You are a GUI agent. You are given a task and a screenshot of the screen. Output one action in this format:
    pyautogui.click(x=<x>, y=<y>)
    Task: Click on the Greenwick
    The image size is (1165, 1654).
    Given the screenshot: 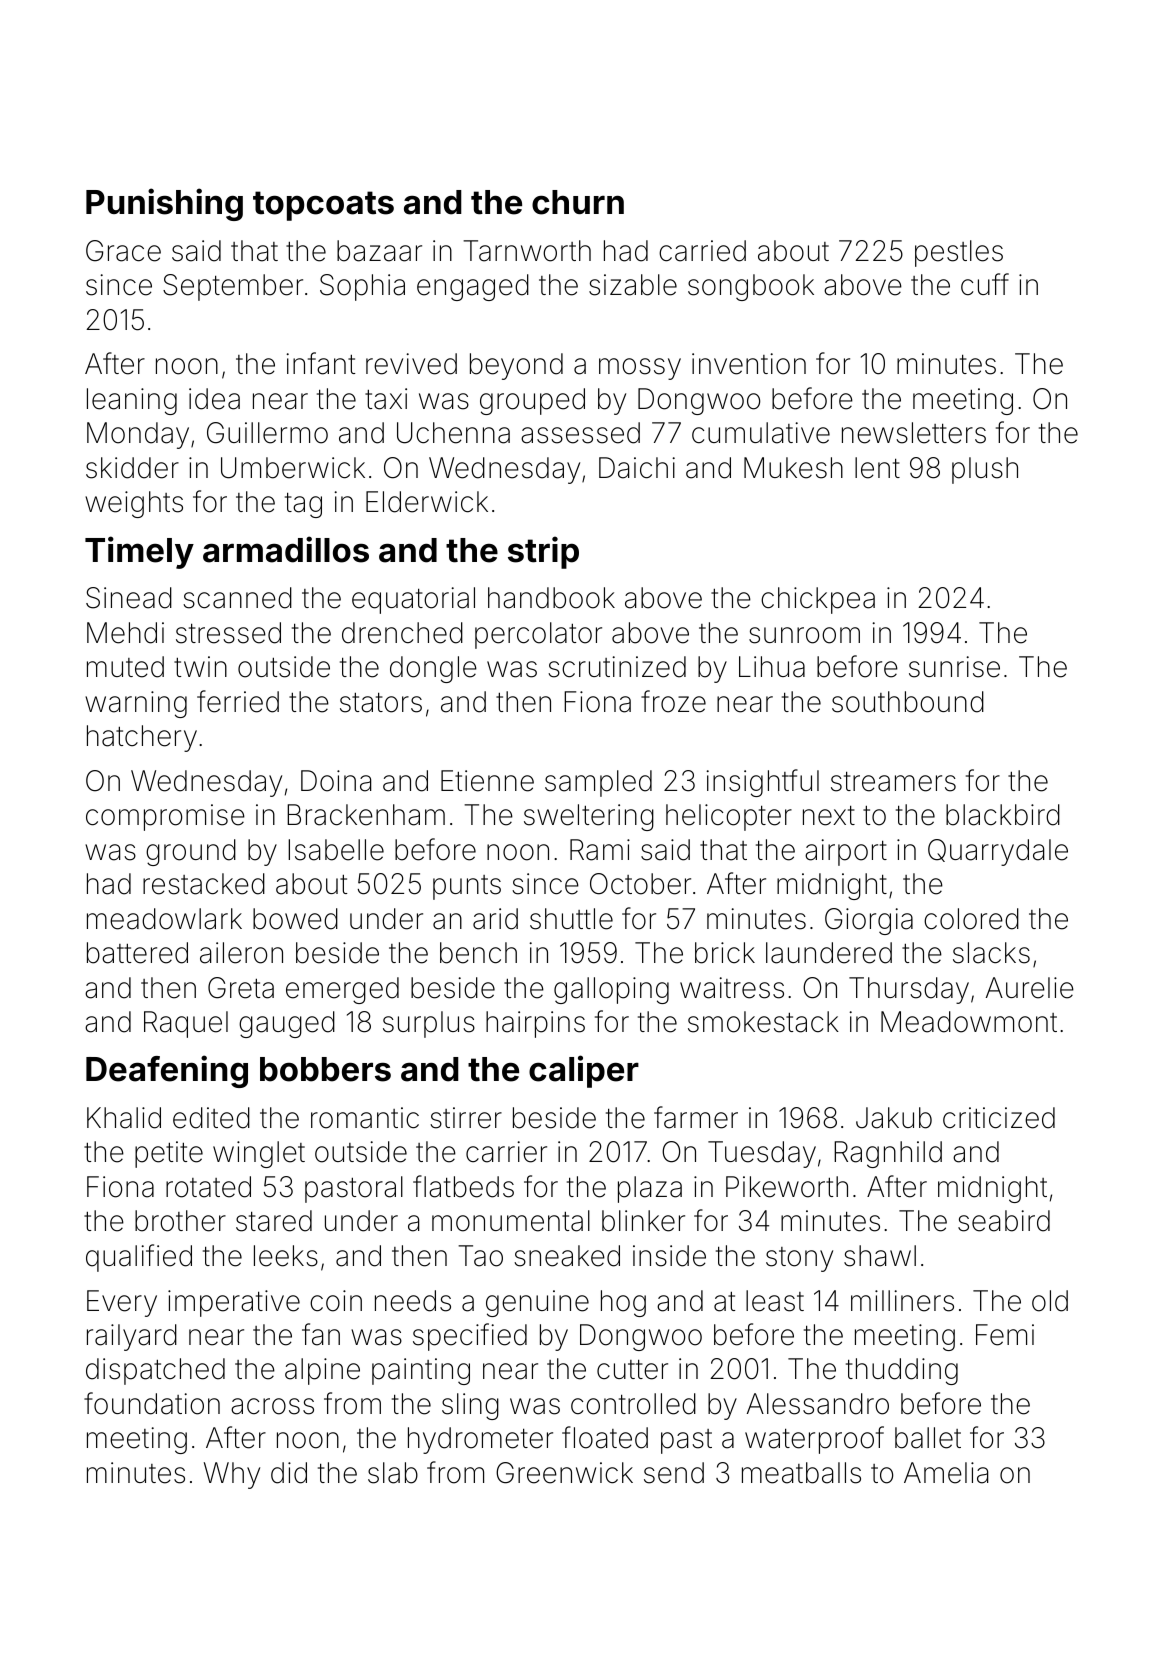 What is the action you would take?
    pyautogui.click(x=564, y=1473)
